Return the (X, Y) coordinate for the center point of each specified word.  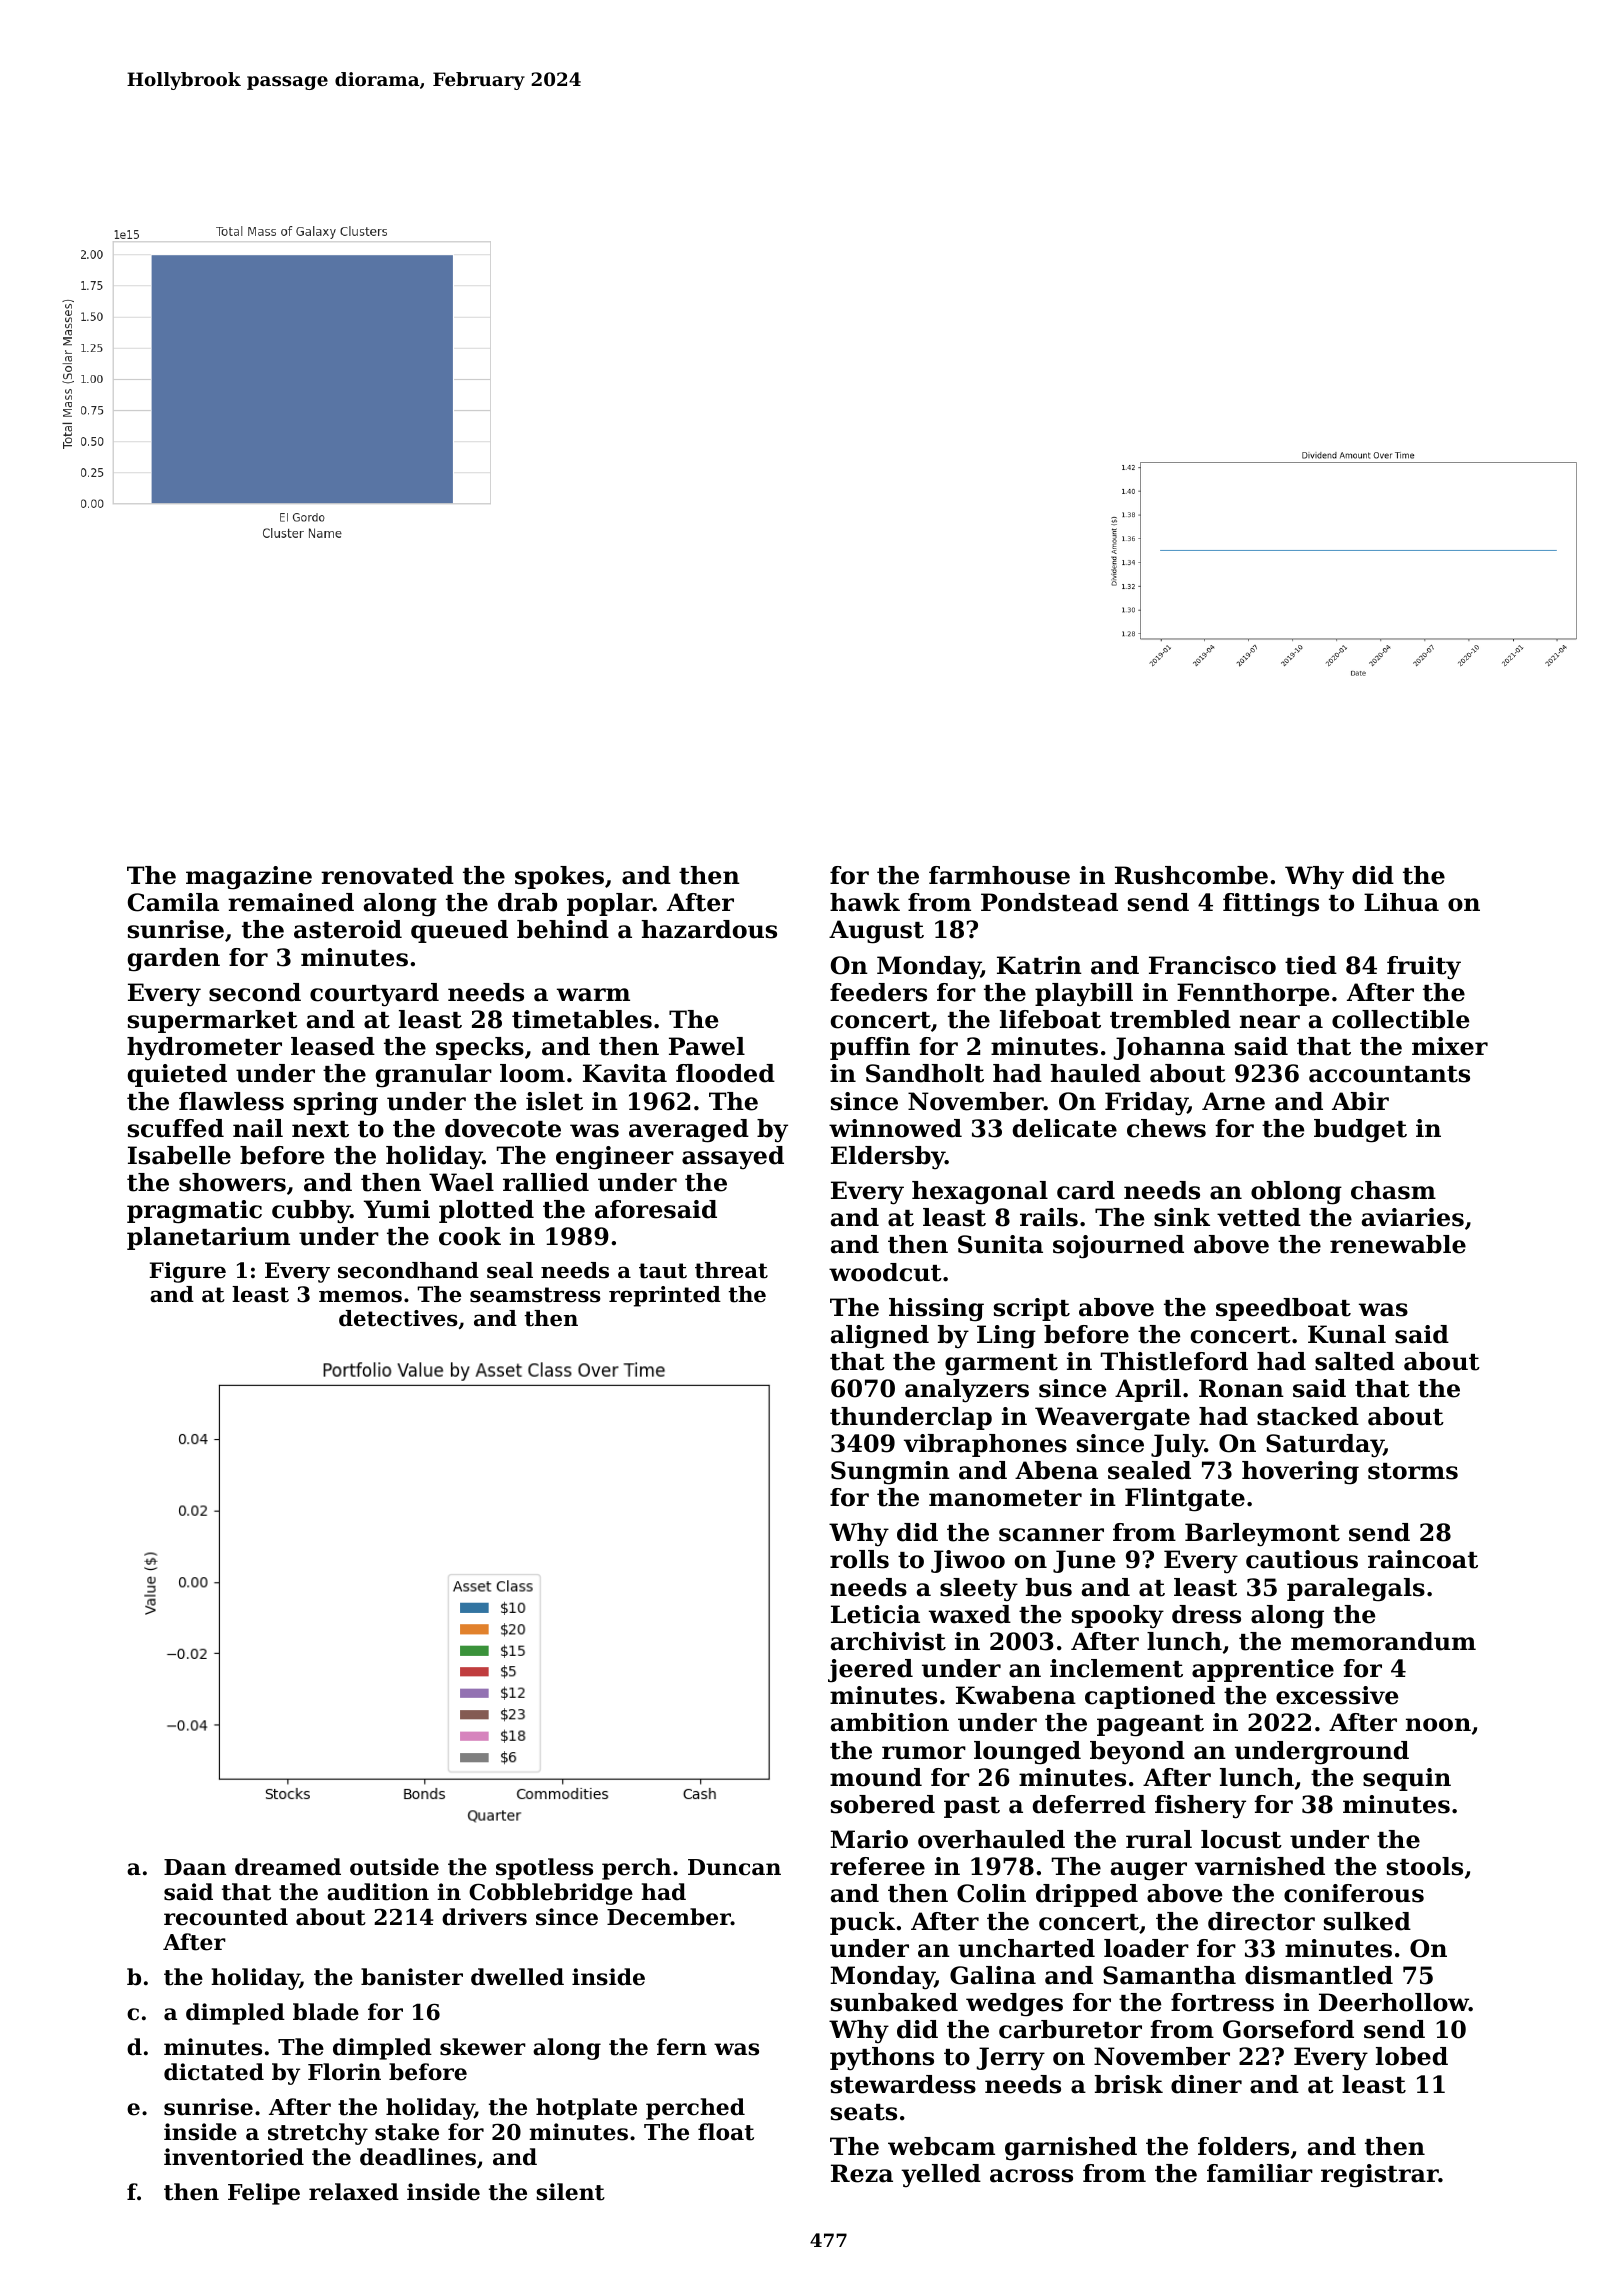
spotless (544, 1869)
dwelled (517, 1977)
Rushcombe (1191, 875)
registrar (1380, 2176)
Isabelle (179, 1155)
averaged (689, 1131)
